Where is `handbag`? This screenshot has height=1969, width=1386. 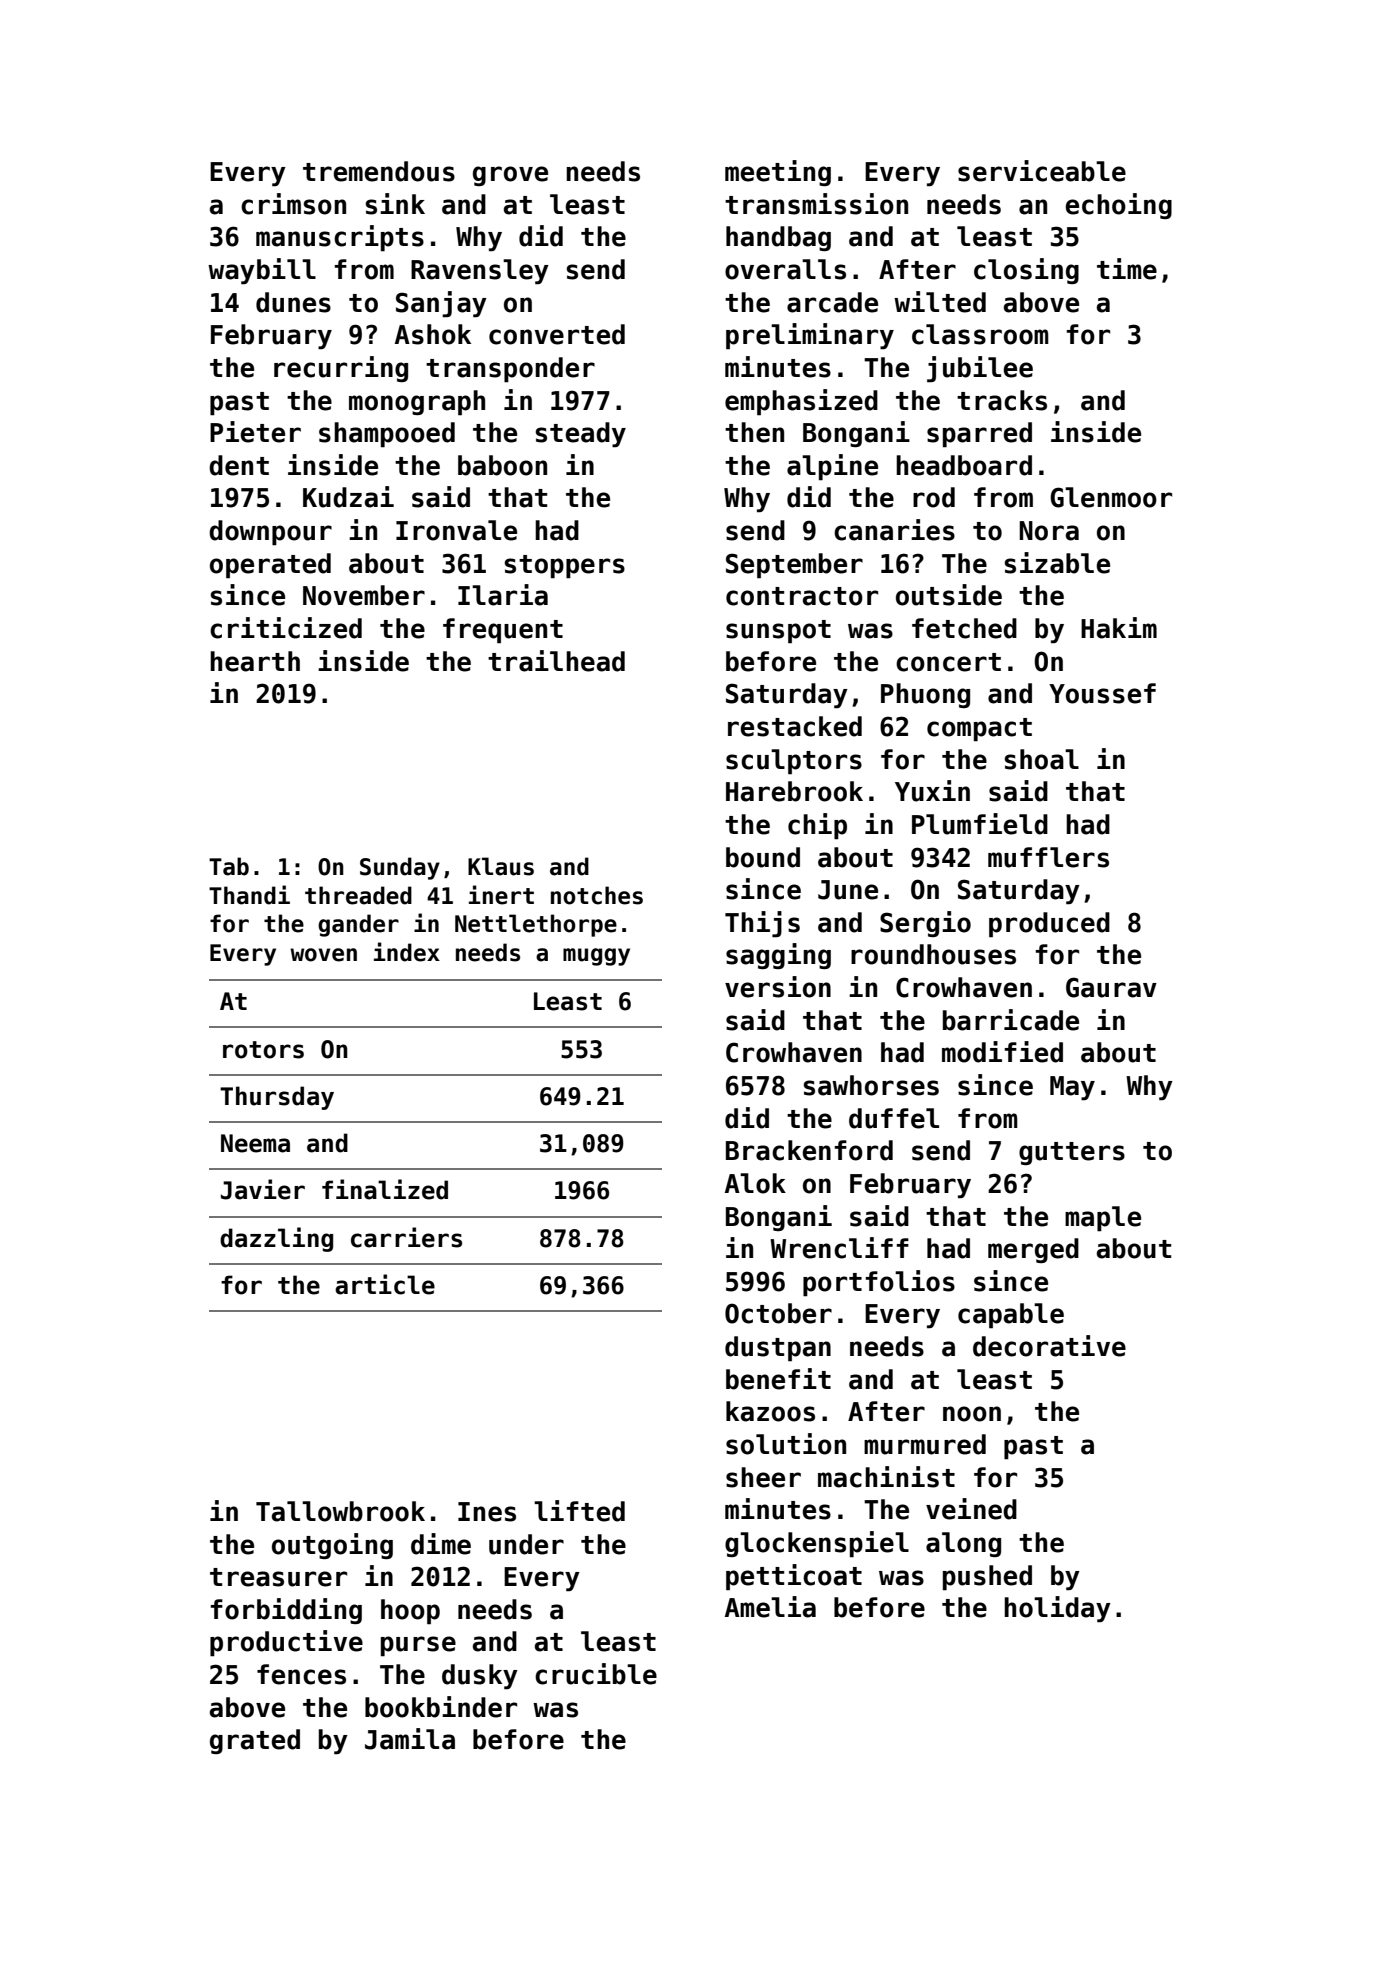
handbag is located at coordinates (778, 238).
